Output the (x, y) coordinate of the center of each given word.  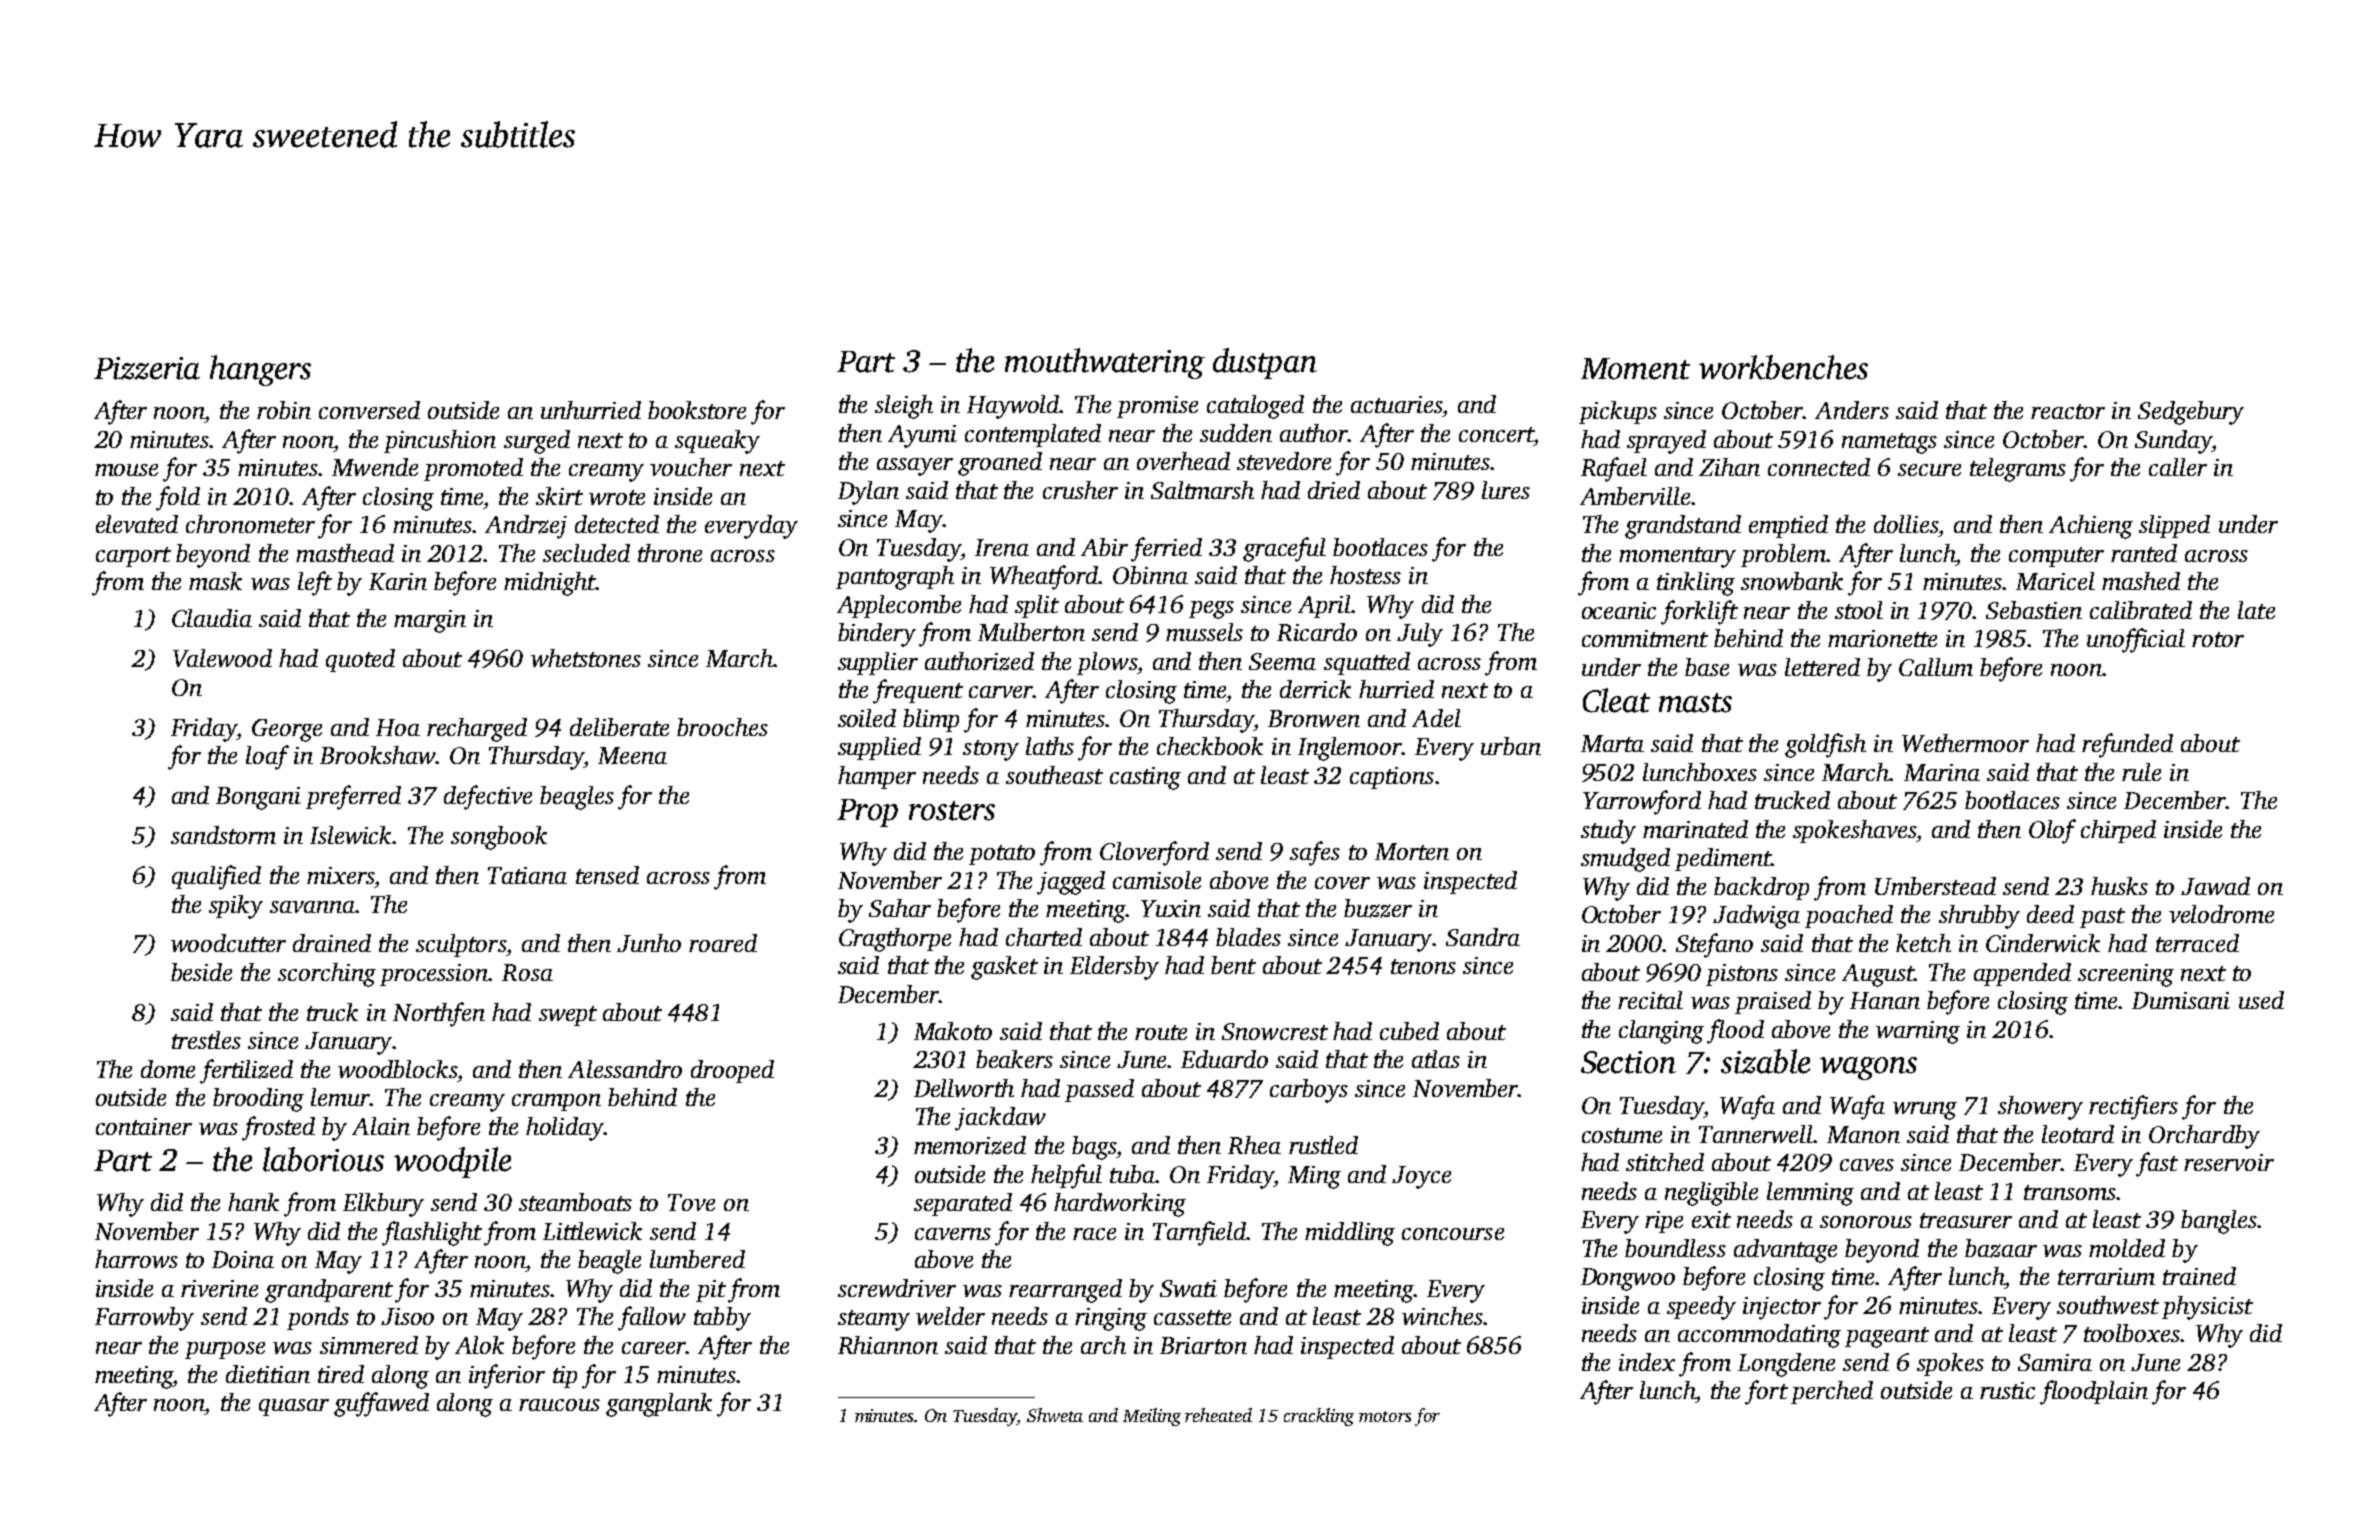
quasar (294, 1407)
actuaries (1396, 404)
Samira (2055, 1362)
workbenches (1783, 367)
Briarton (1203, 1345)
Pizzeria (147, 368)
